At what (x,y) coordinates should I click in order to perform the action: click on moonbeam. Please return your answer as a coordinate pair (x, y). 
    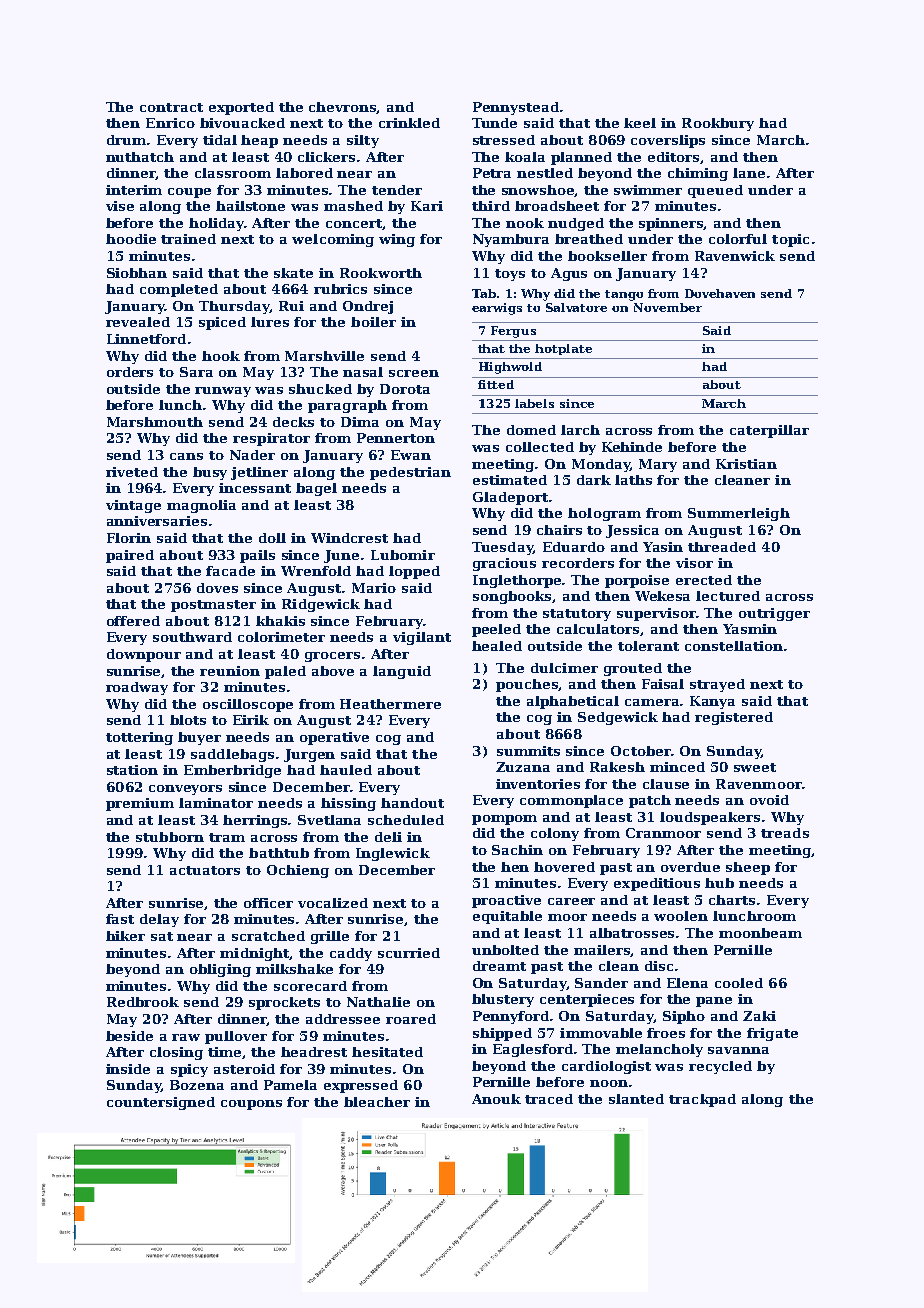
    Looking at the image, I should click on (760, 933).
